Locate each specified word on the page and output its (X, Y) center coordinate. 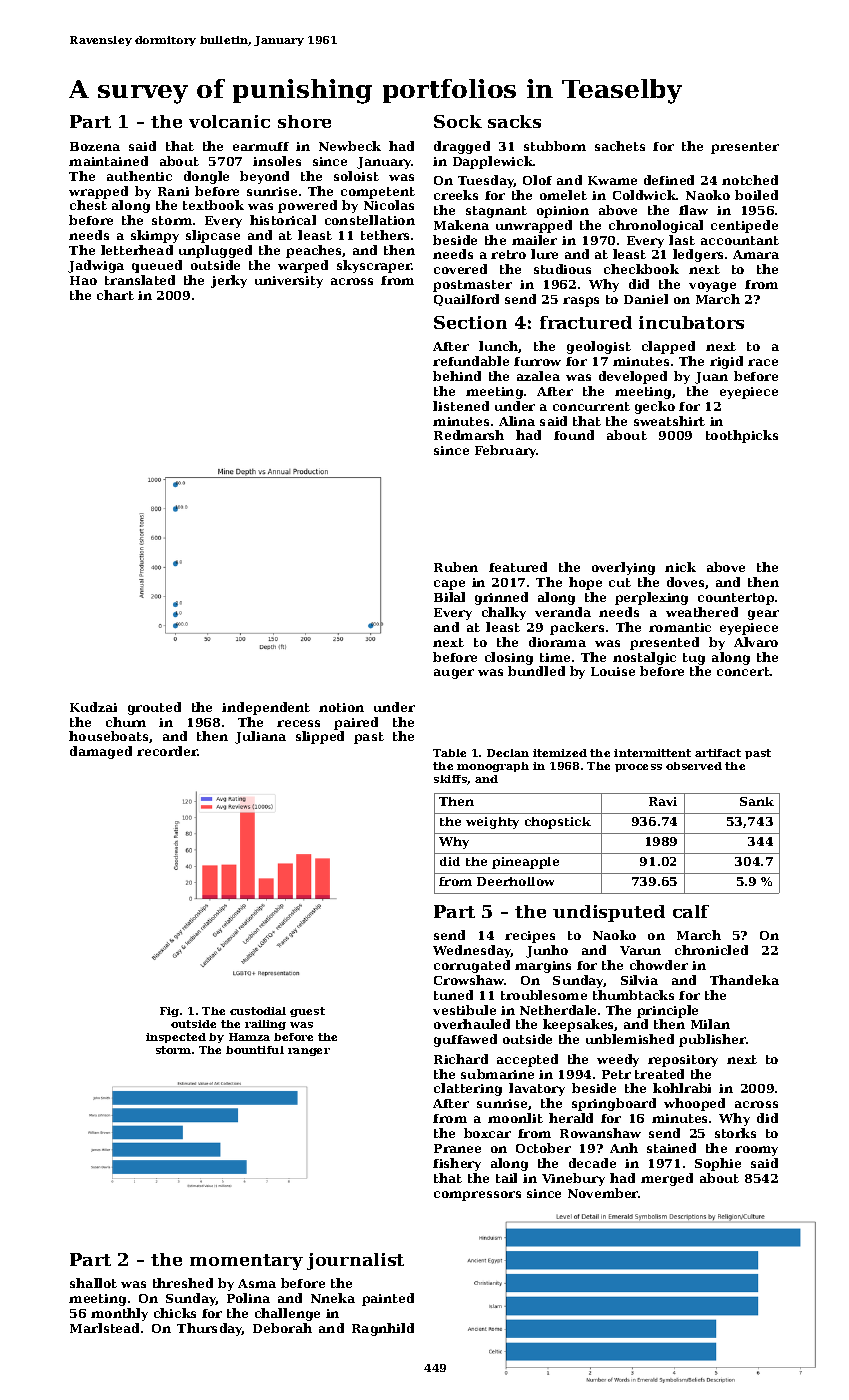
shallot (93, 1283)
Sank (757, 801)
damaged (101, 752)
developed (633, 377)
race (763, 362)
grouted (154, 708)
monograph (493, 767)
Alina (517, 421)
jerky (229, 281)
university (289, 282)
